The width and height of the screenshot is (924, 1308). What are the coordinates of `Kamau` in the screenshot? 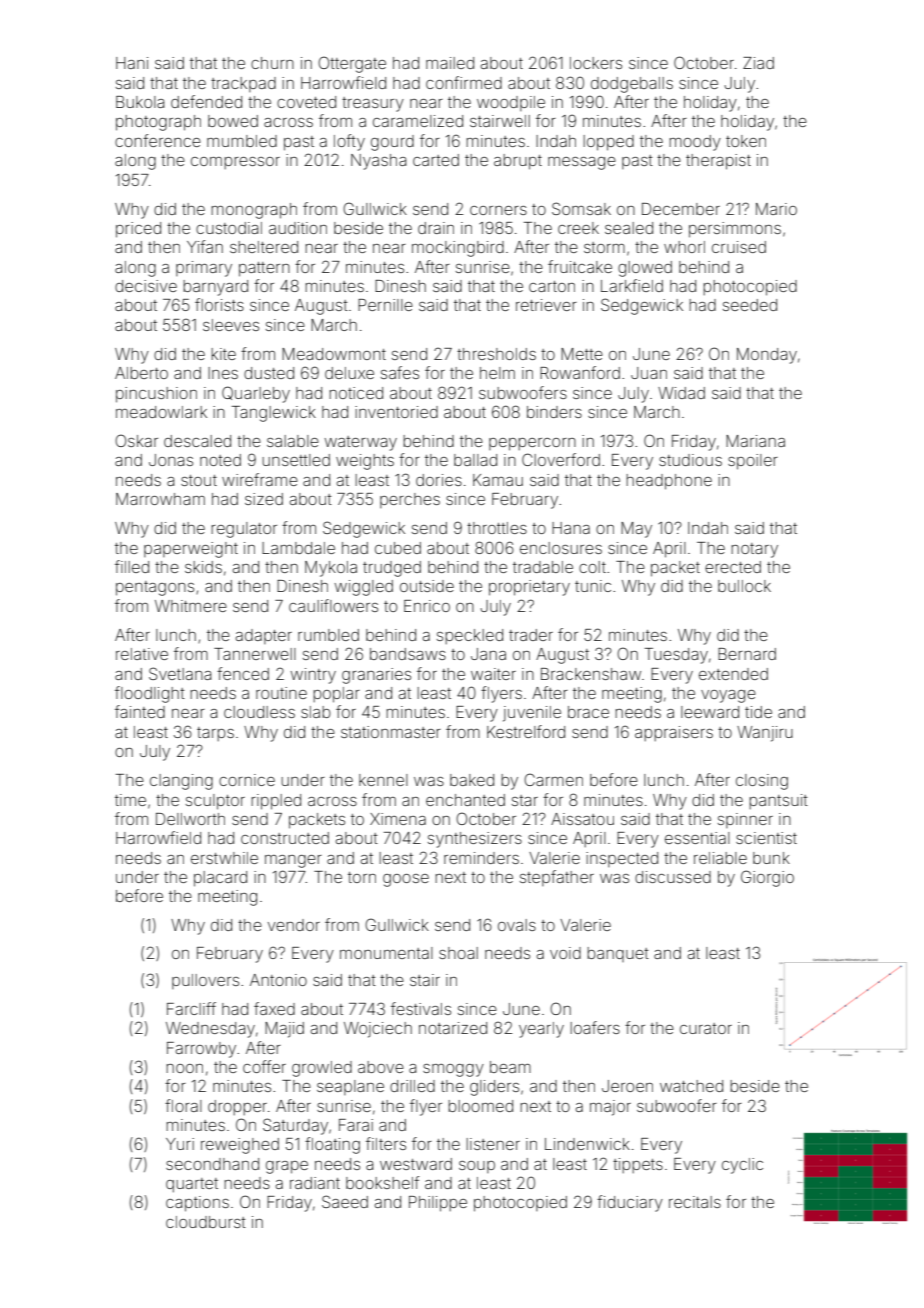 It's located at (498, 480).
